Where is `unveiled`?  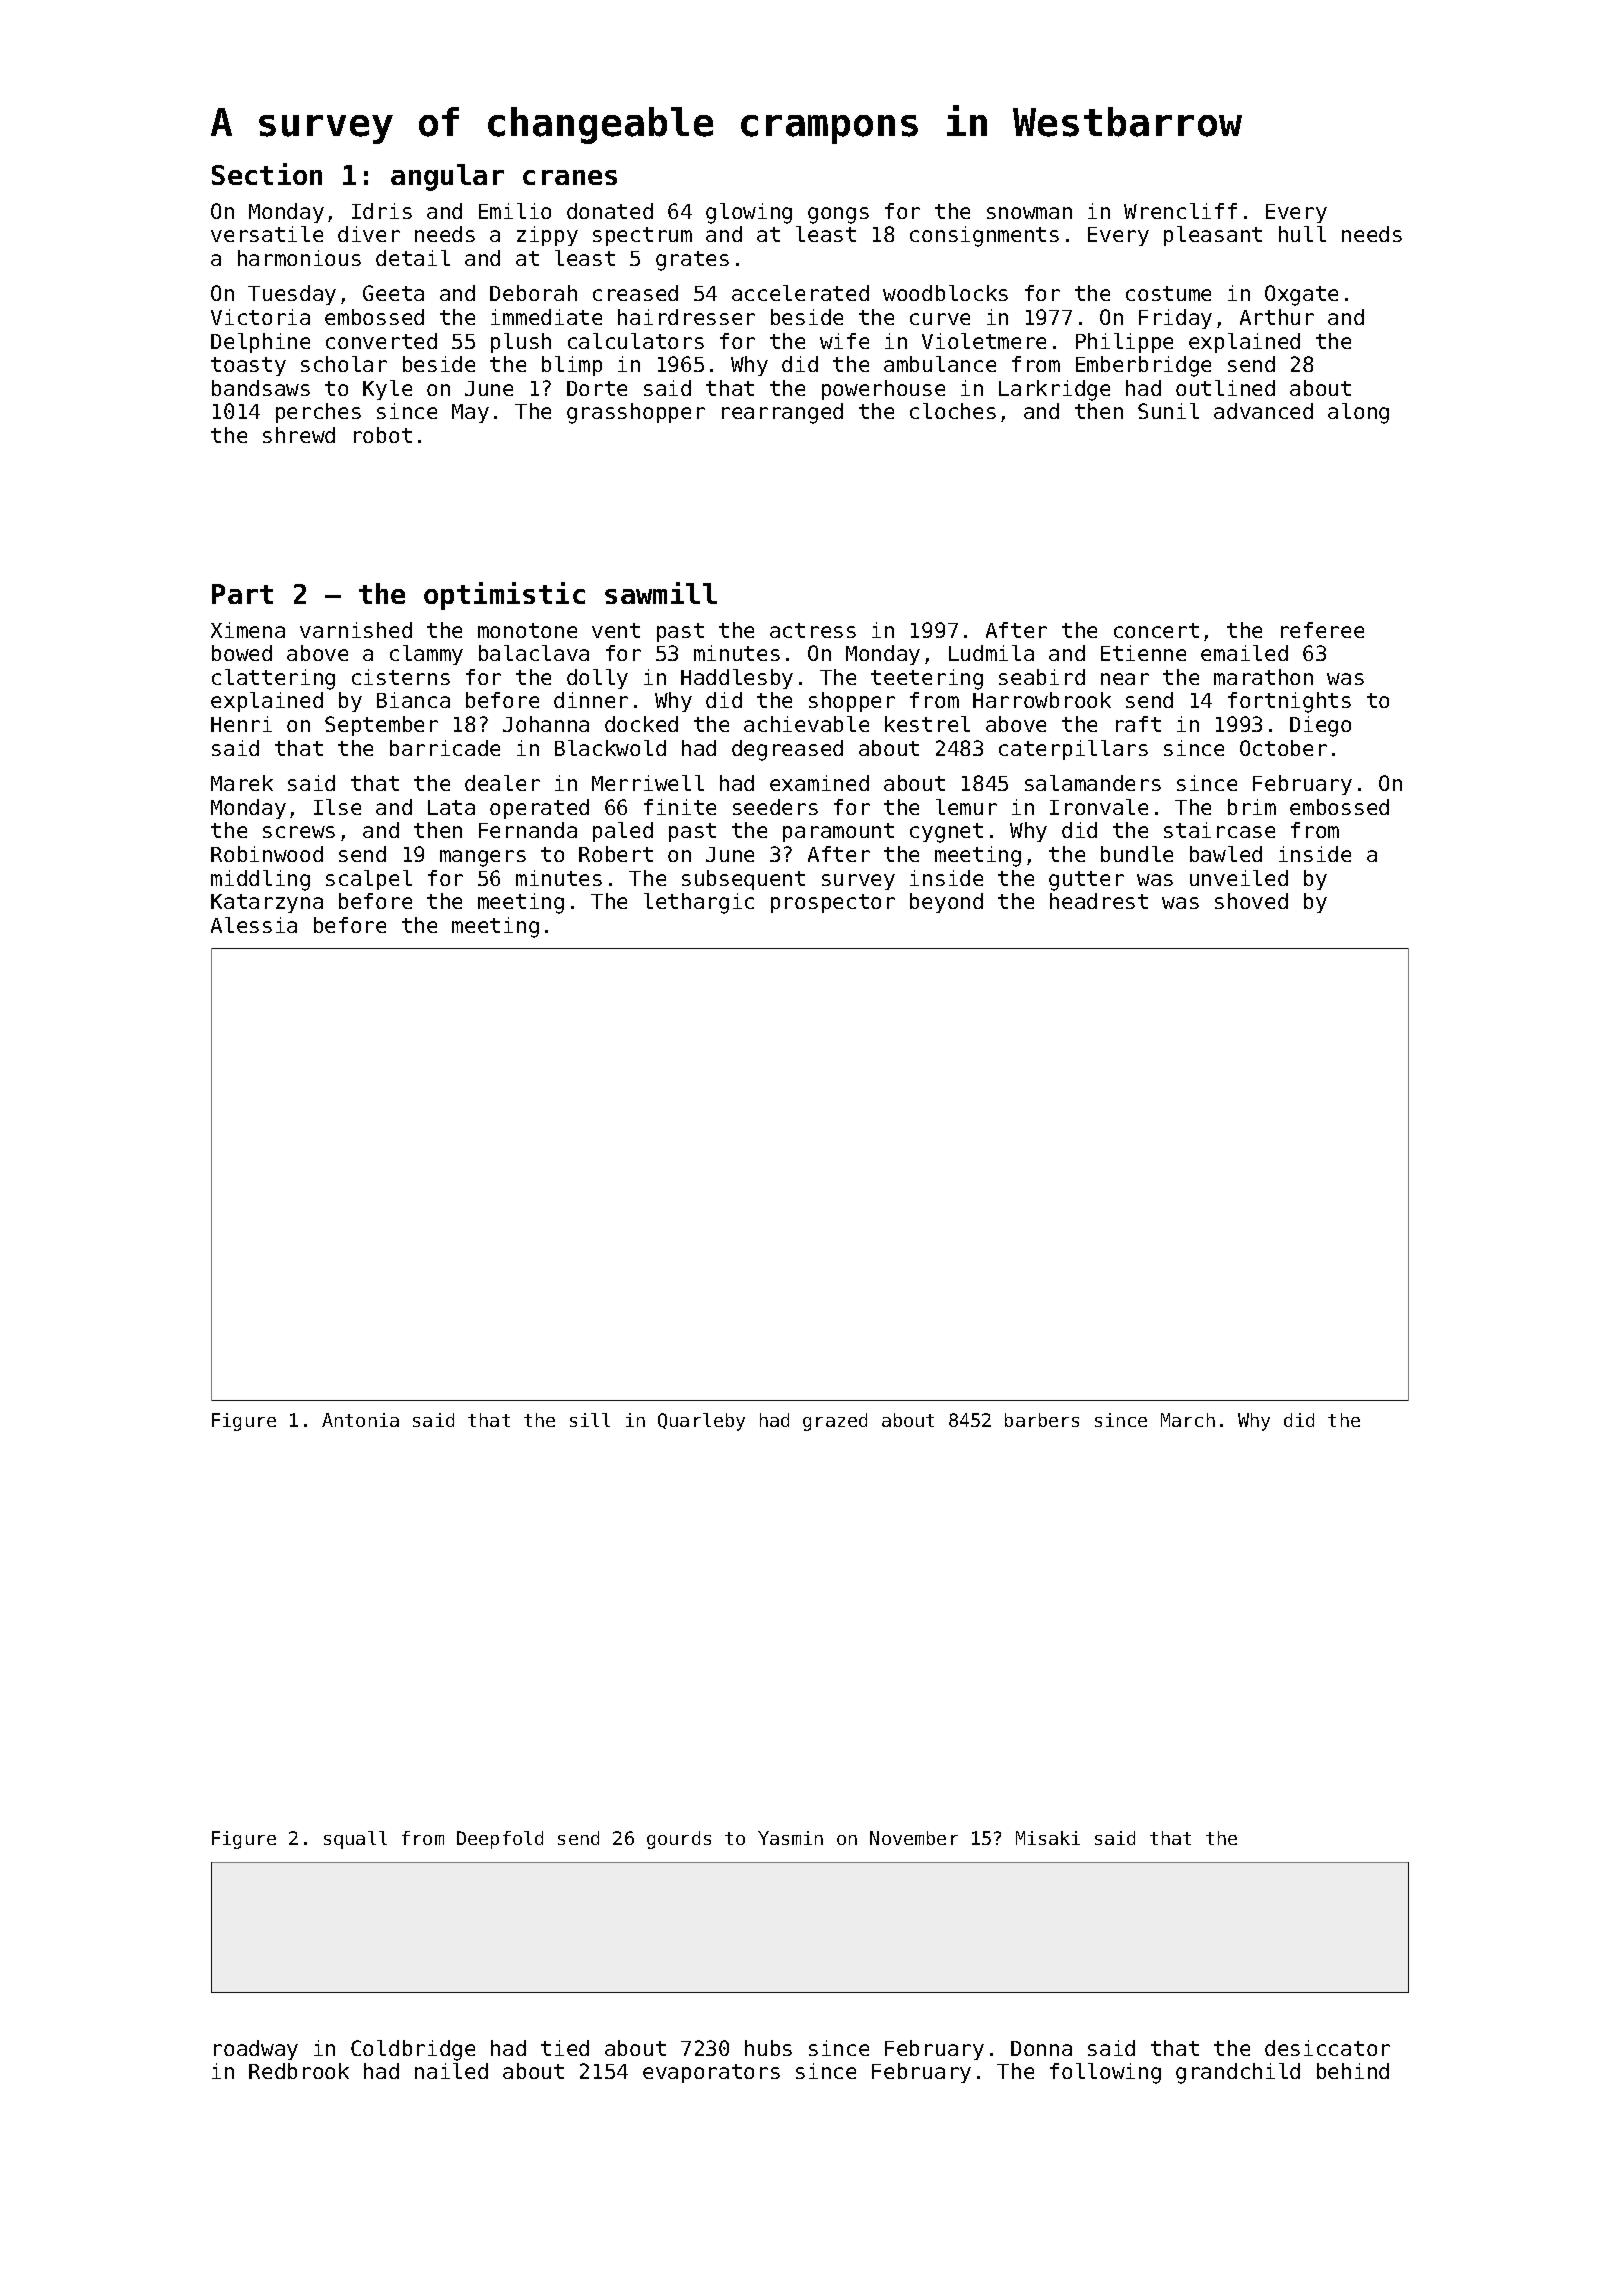
unveiled is located at coordinates (1239, 878).
